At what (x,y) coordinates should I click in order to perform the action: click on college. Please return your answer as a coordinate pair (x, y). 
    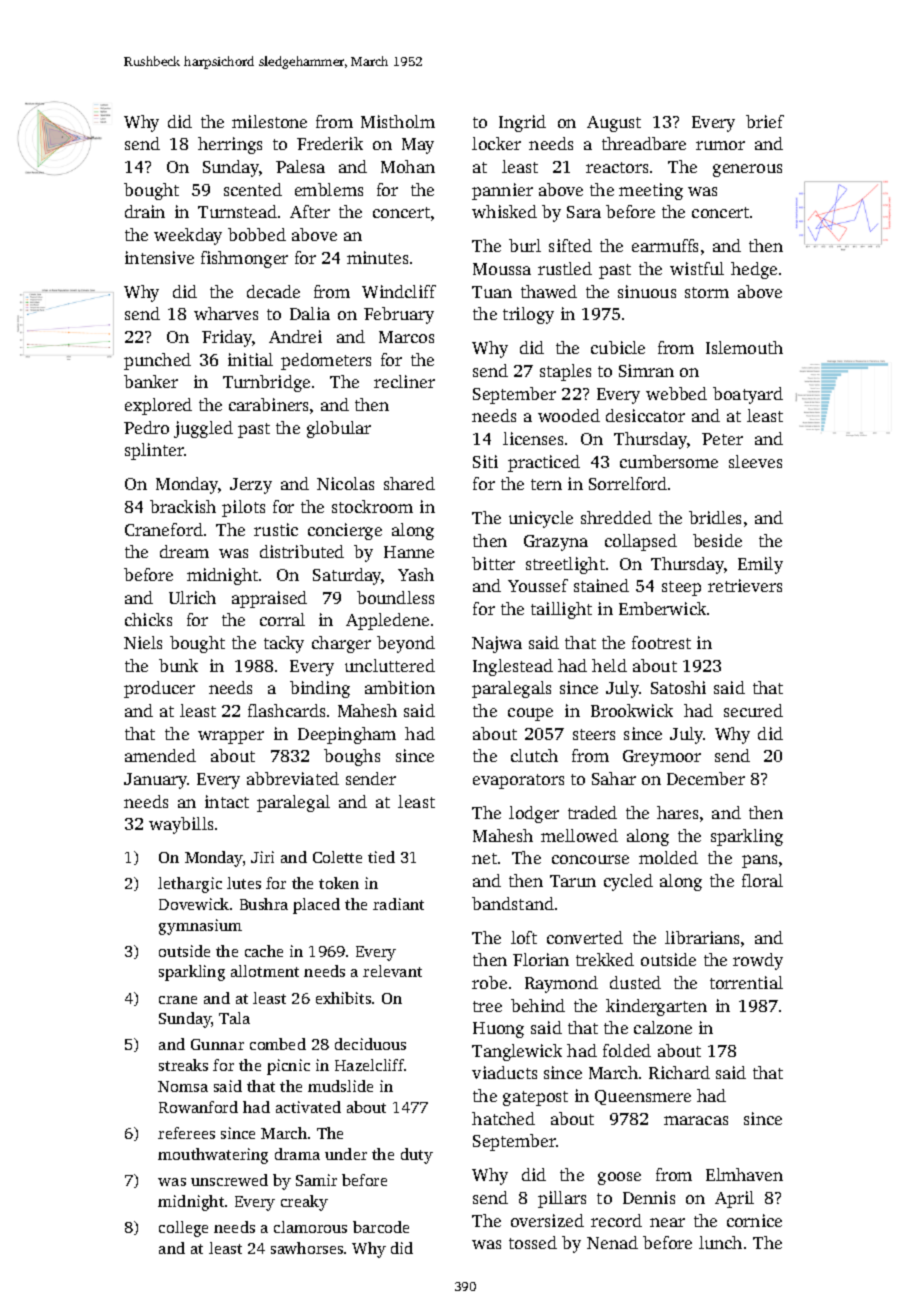
    Looking at the image, I should click on (183, 1229).
